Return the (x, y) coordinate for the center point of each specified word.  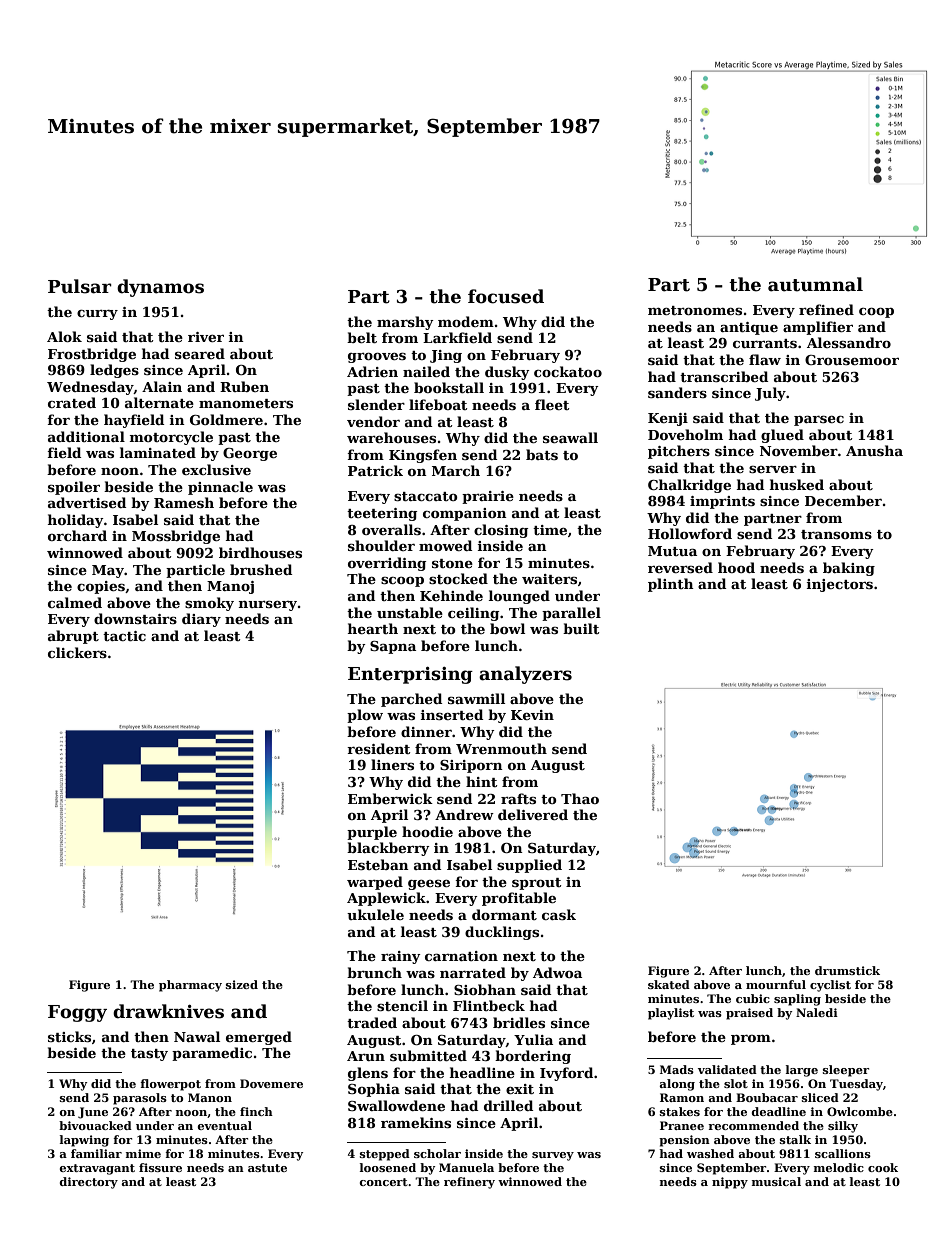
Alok (64, 336)
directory (88, 1183)
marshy (405, 323)
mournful (776, 984)
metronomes (695, 310)
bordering (533, 1057)
